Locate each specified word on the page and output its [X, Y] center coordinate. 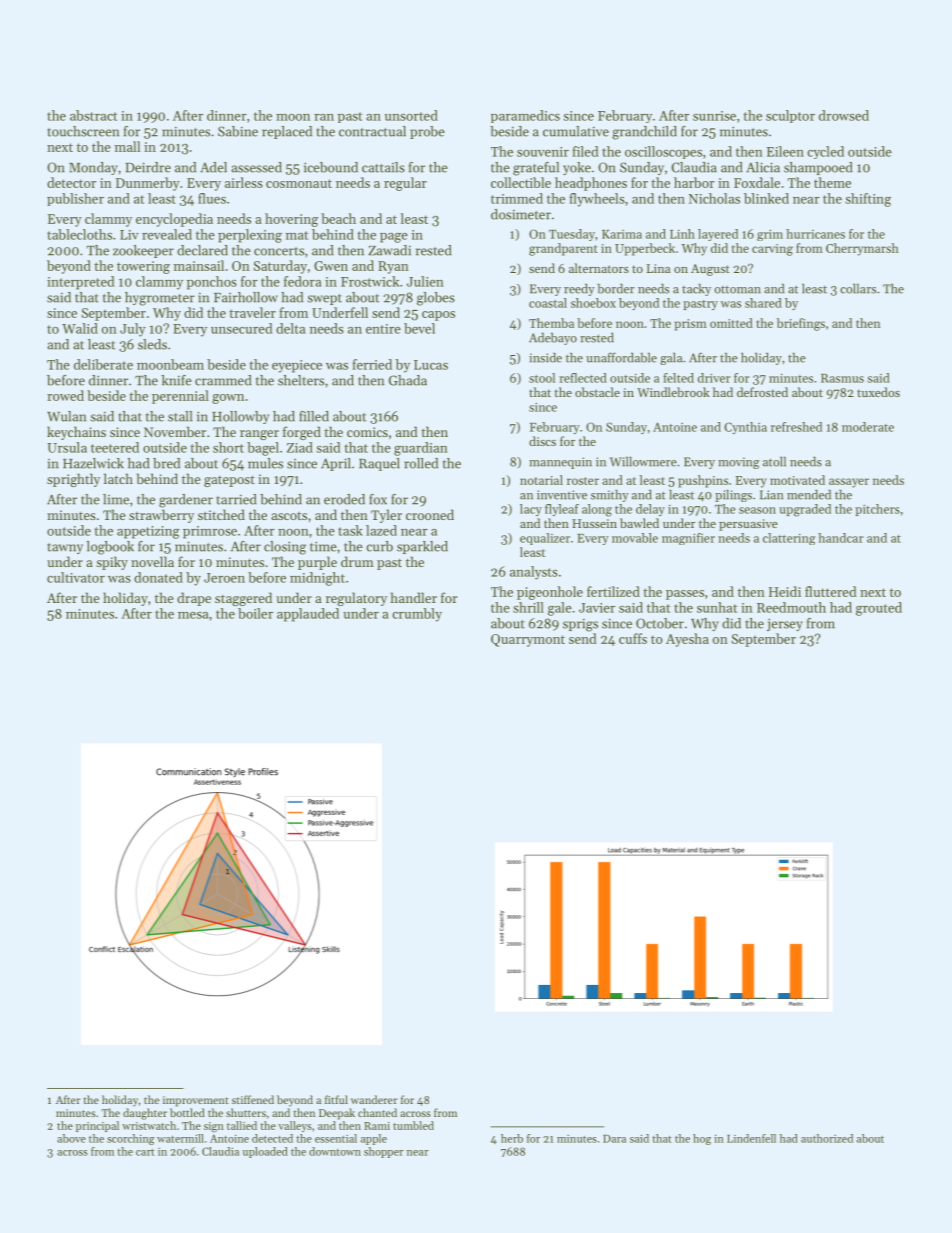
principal [97, 1126]
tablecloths [79, 234]
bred [166, 463]
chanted [377, 1112]
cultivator [76, 577]
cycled [825, 152]
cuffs [633, 638]
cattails [383, 167]
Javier [597, 608]
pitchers [877, 510]
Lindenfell [751, 1138]
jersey [785, 624]
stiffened [253, 1099]
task [350, 530]
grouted [879, 609]
